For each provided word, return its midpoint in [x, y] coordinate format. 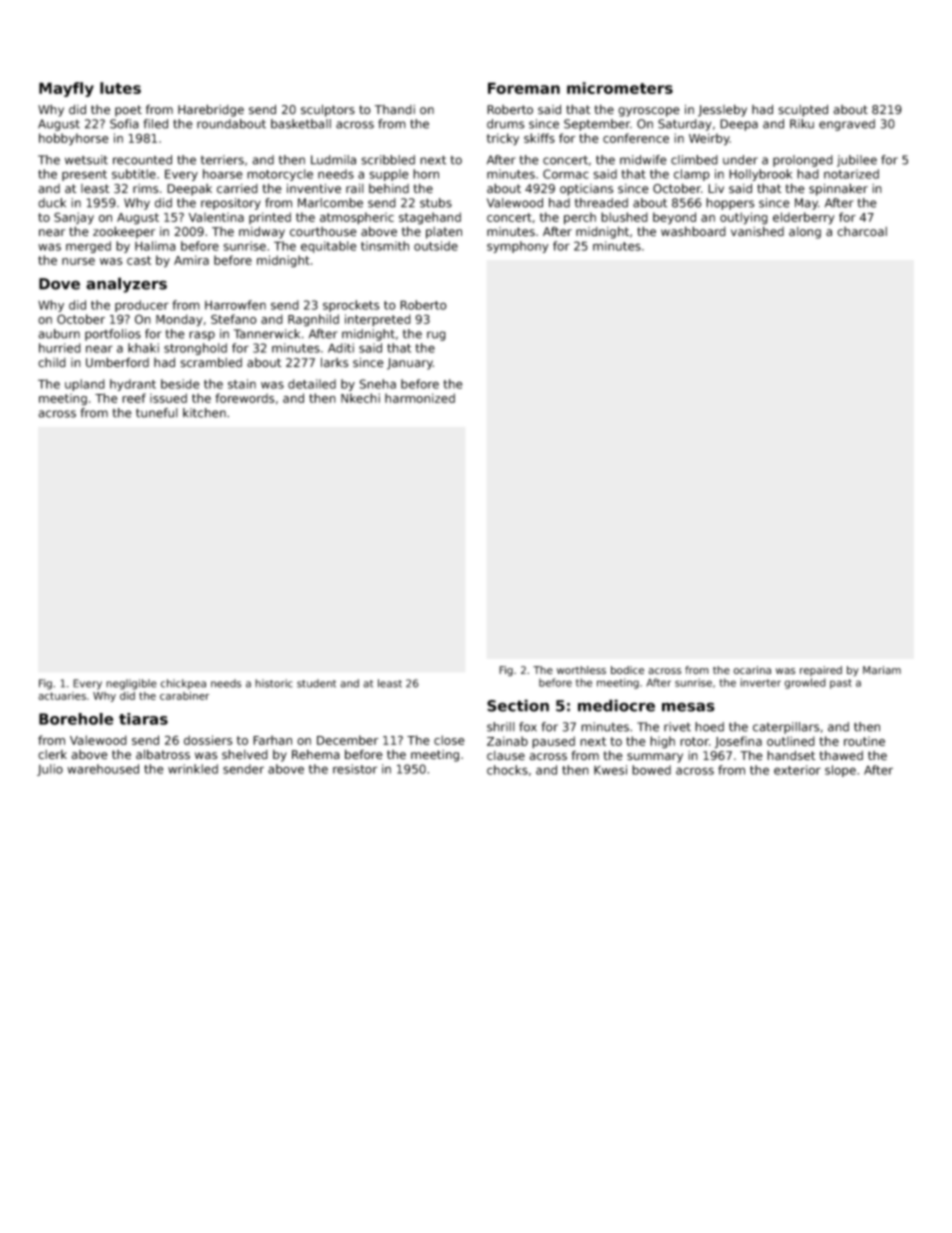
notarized [851, 174]
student [316, 683]
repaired [821, 671]
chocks [507, 770]
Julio [50, 770]
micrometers [620, 88]
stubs [436, 203]
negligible [131, 684]
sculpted [803, 110]
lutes [120, 88]
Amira [191, 260]
